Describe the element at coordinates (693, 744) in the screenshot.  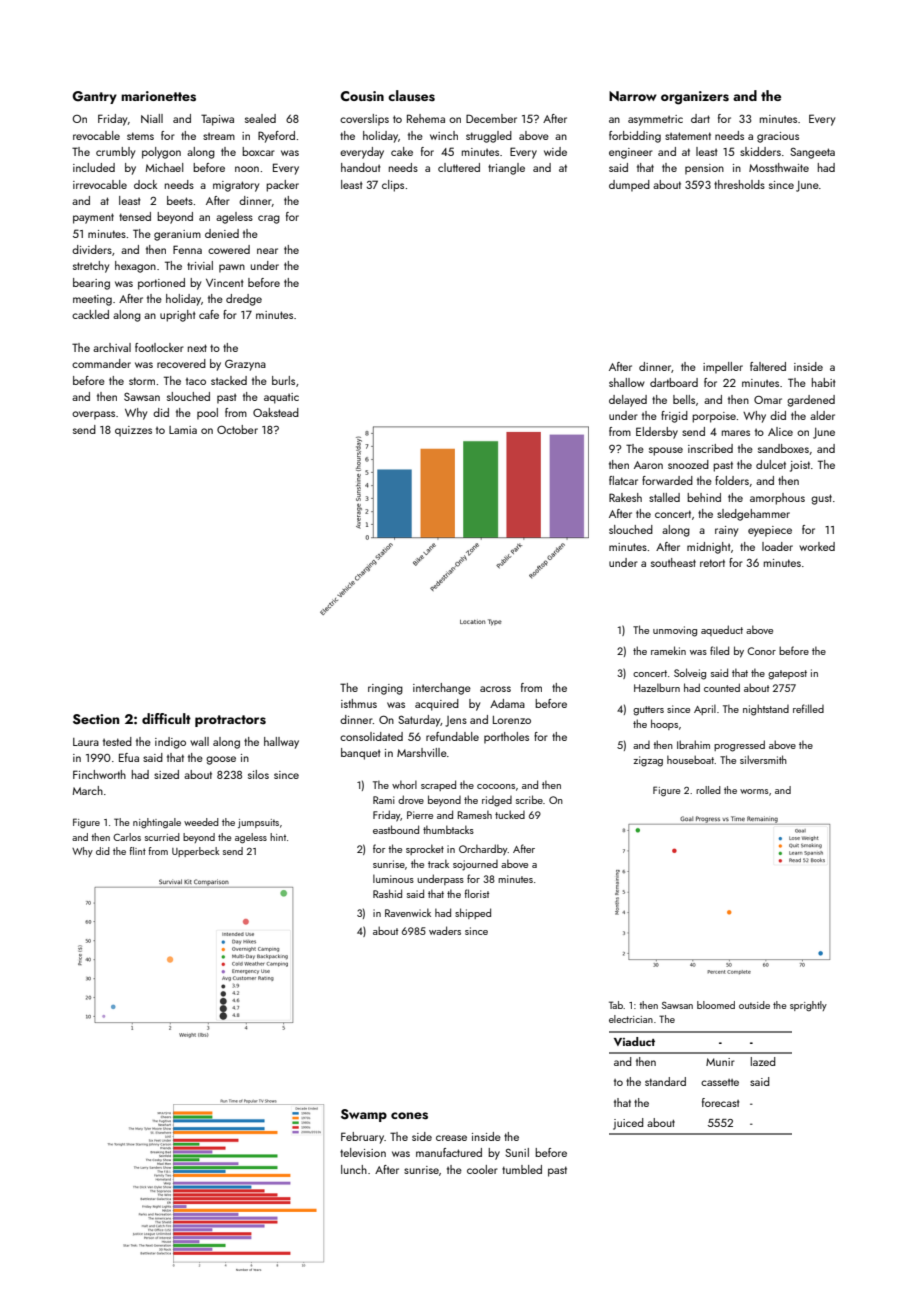
I see `Ibrahim` at that location.
